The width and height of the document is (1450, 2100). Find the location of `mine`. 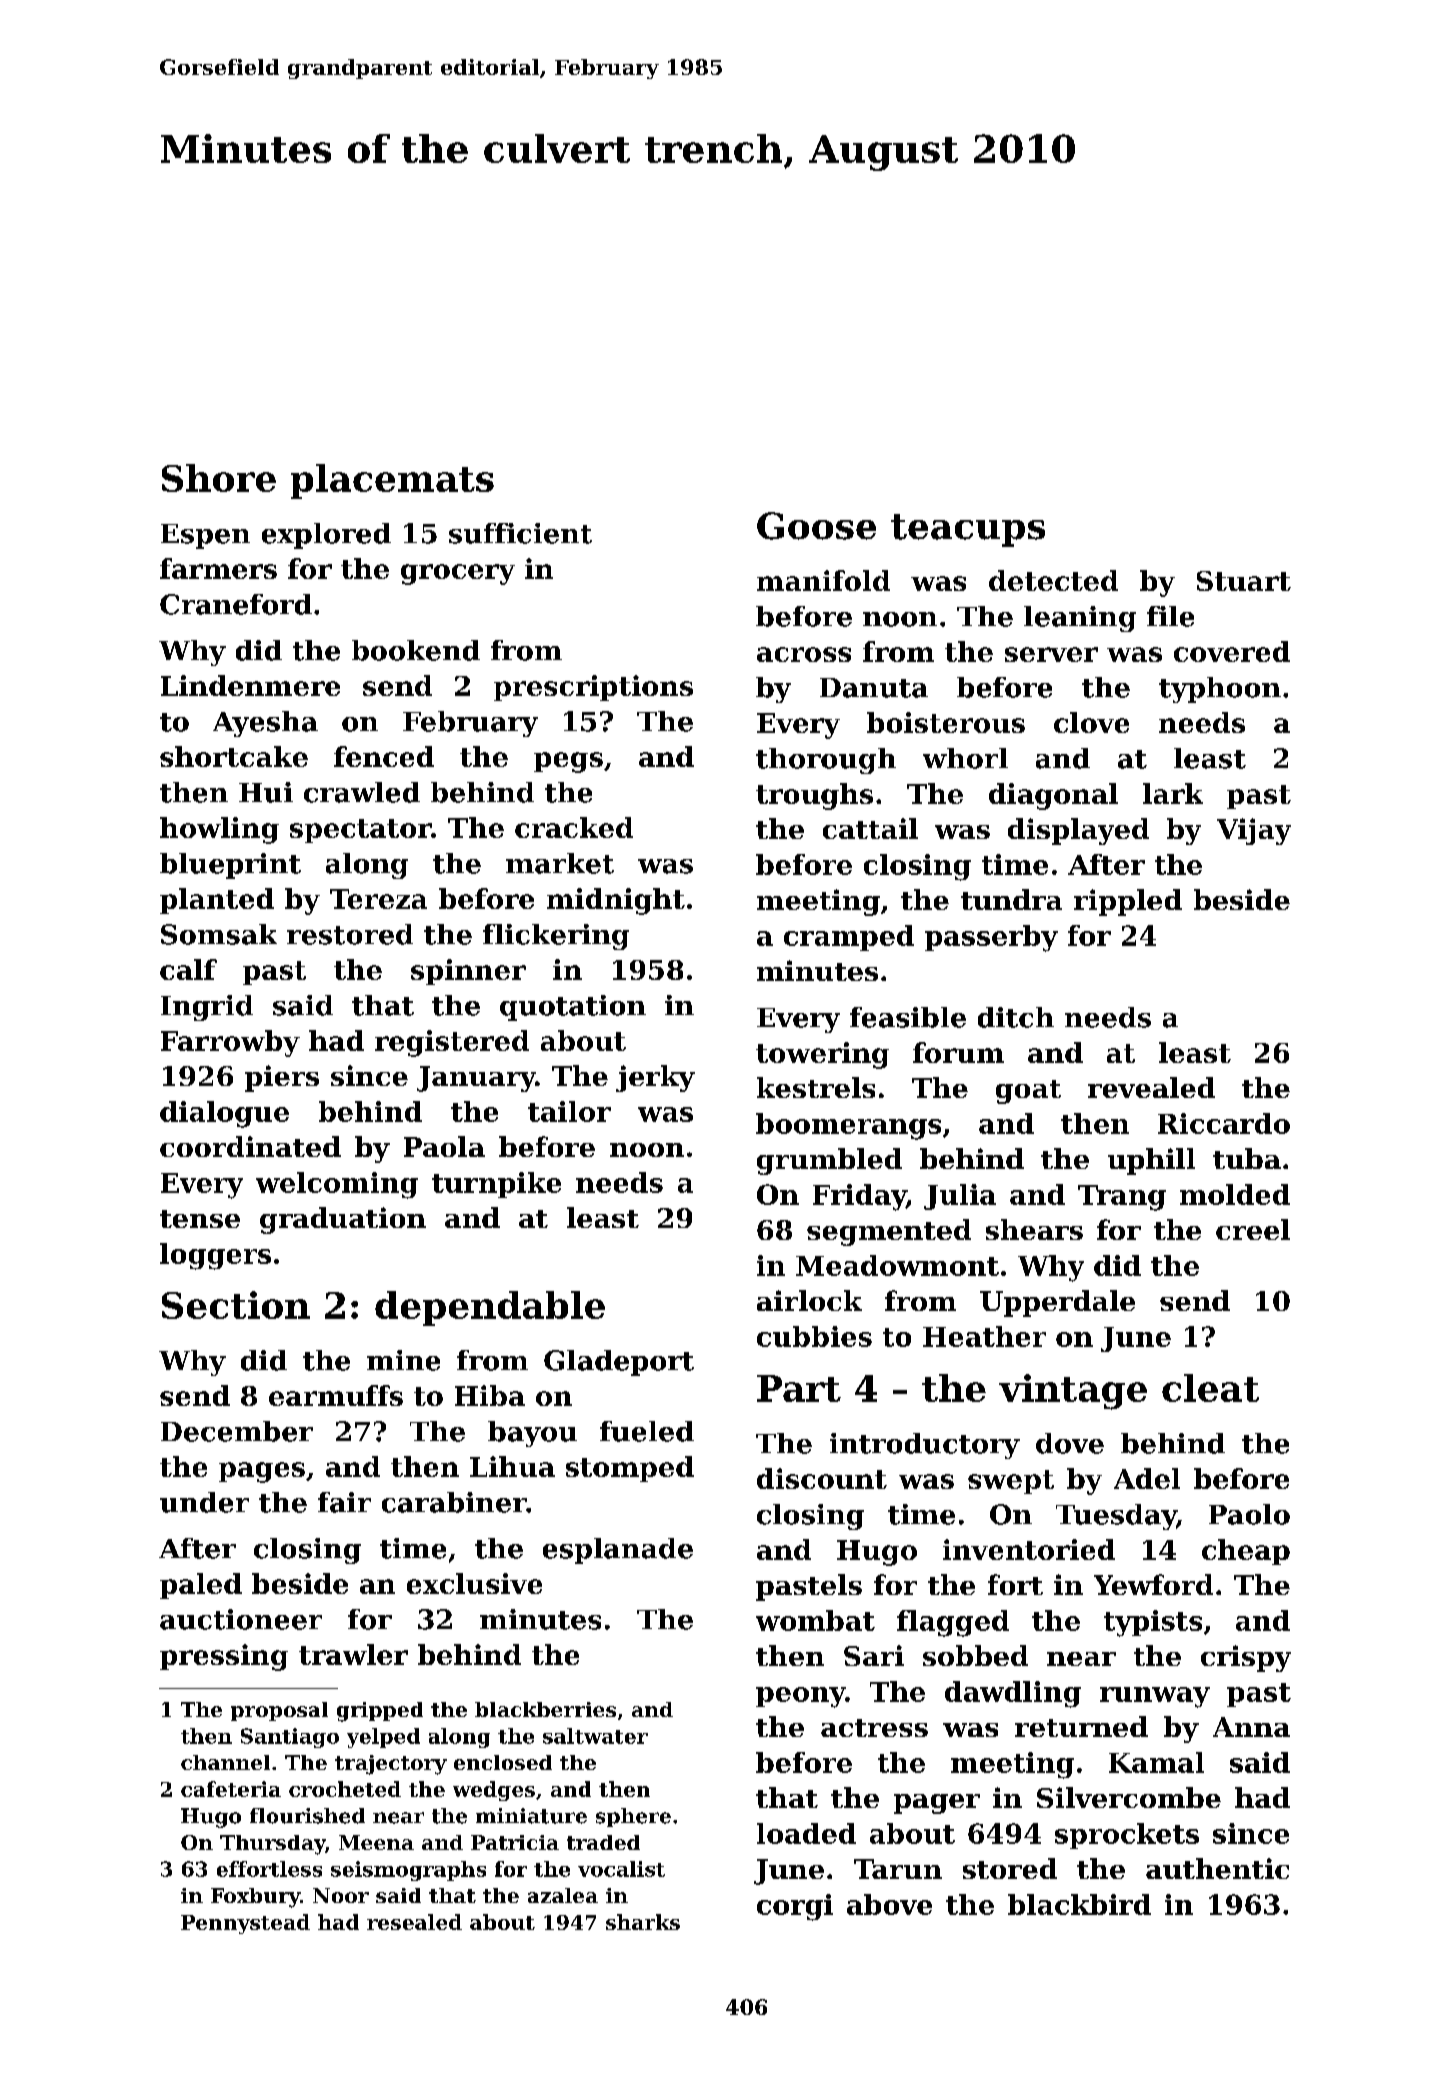

mine is located at coordinates (403, 1360).
